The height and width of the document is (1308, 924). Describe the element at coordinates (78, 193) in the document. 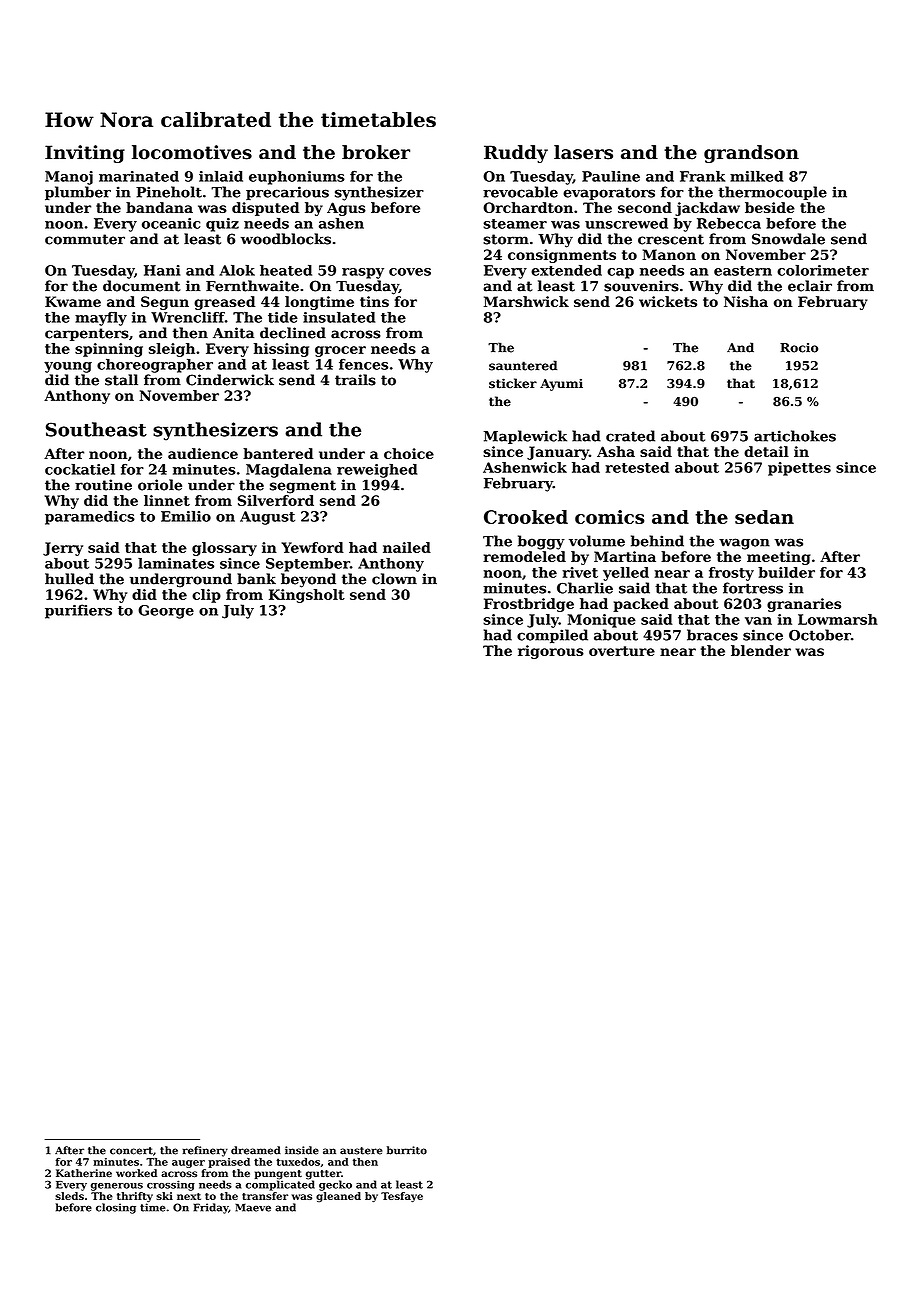

I see `plumber` at that location.
